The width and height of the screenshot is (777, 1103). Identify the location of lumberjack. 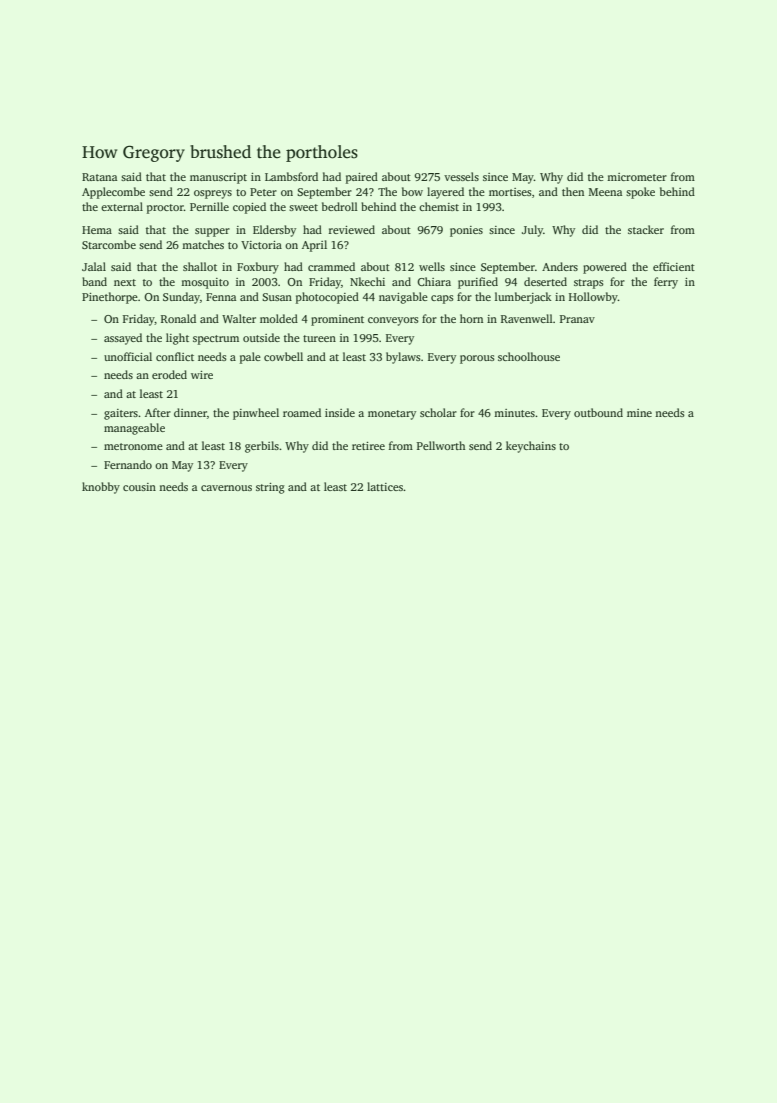
(523, 298).
